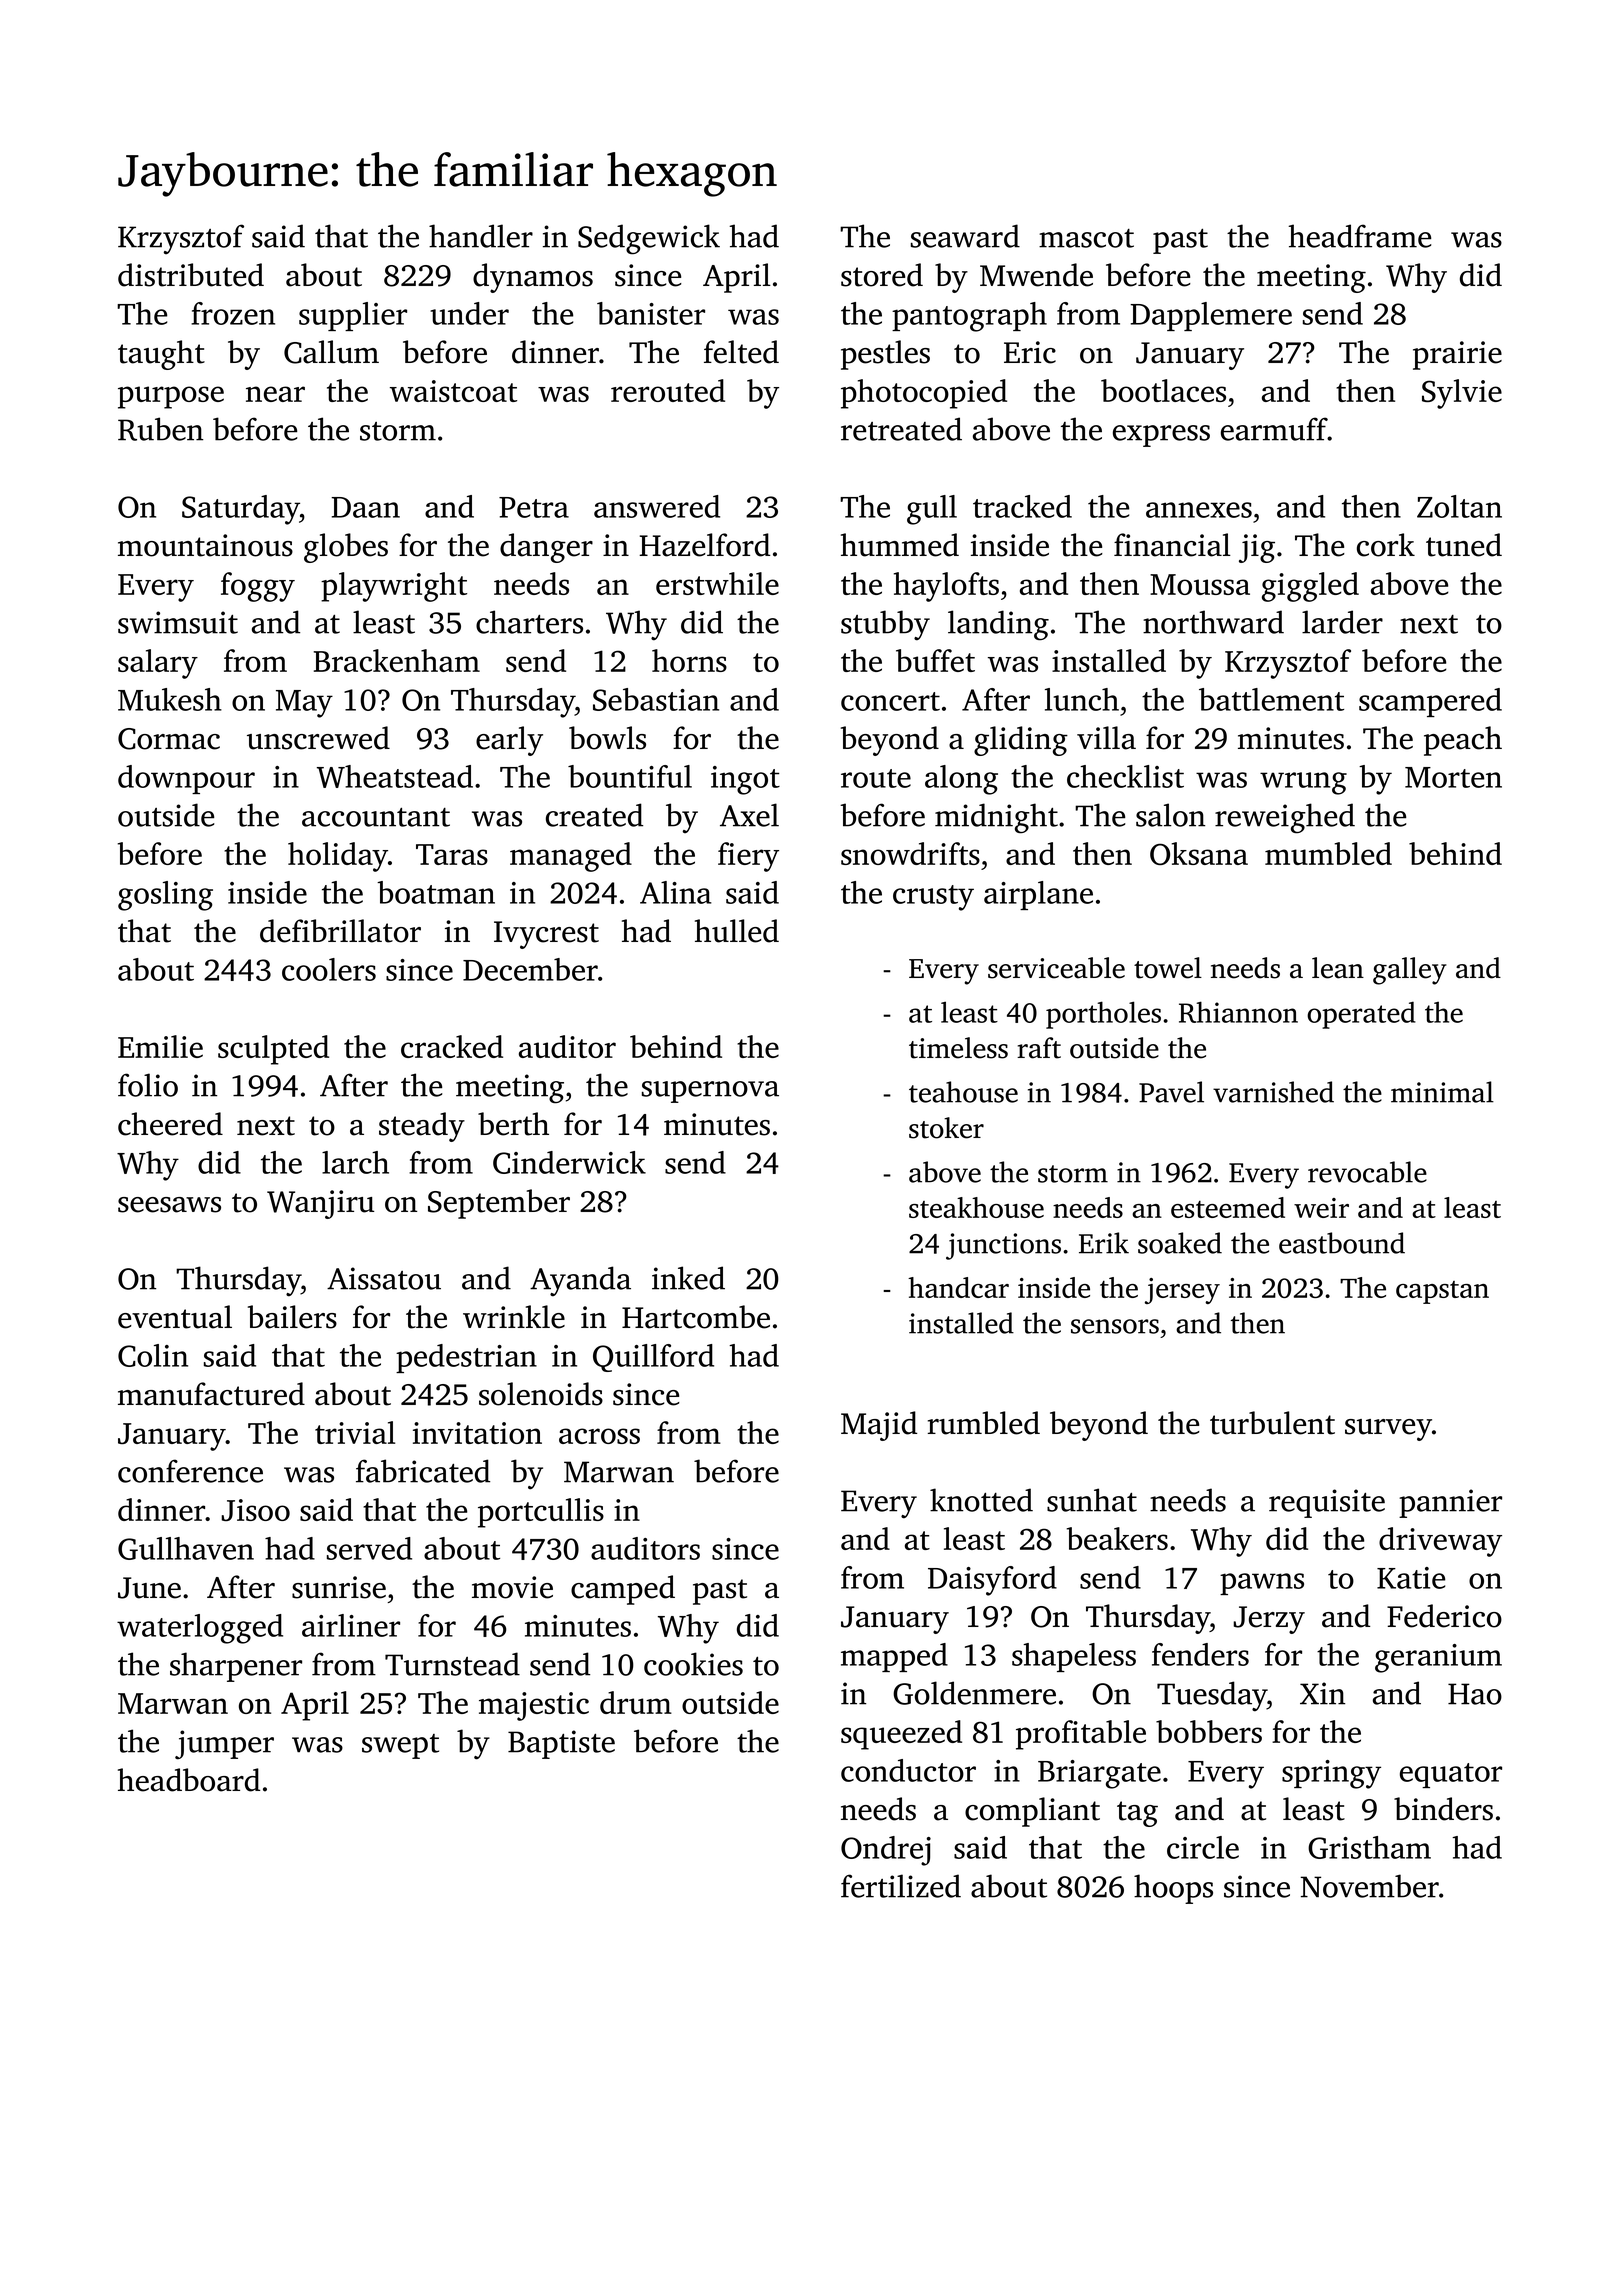  I want to click on gosling, so click(165, 896).
